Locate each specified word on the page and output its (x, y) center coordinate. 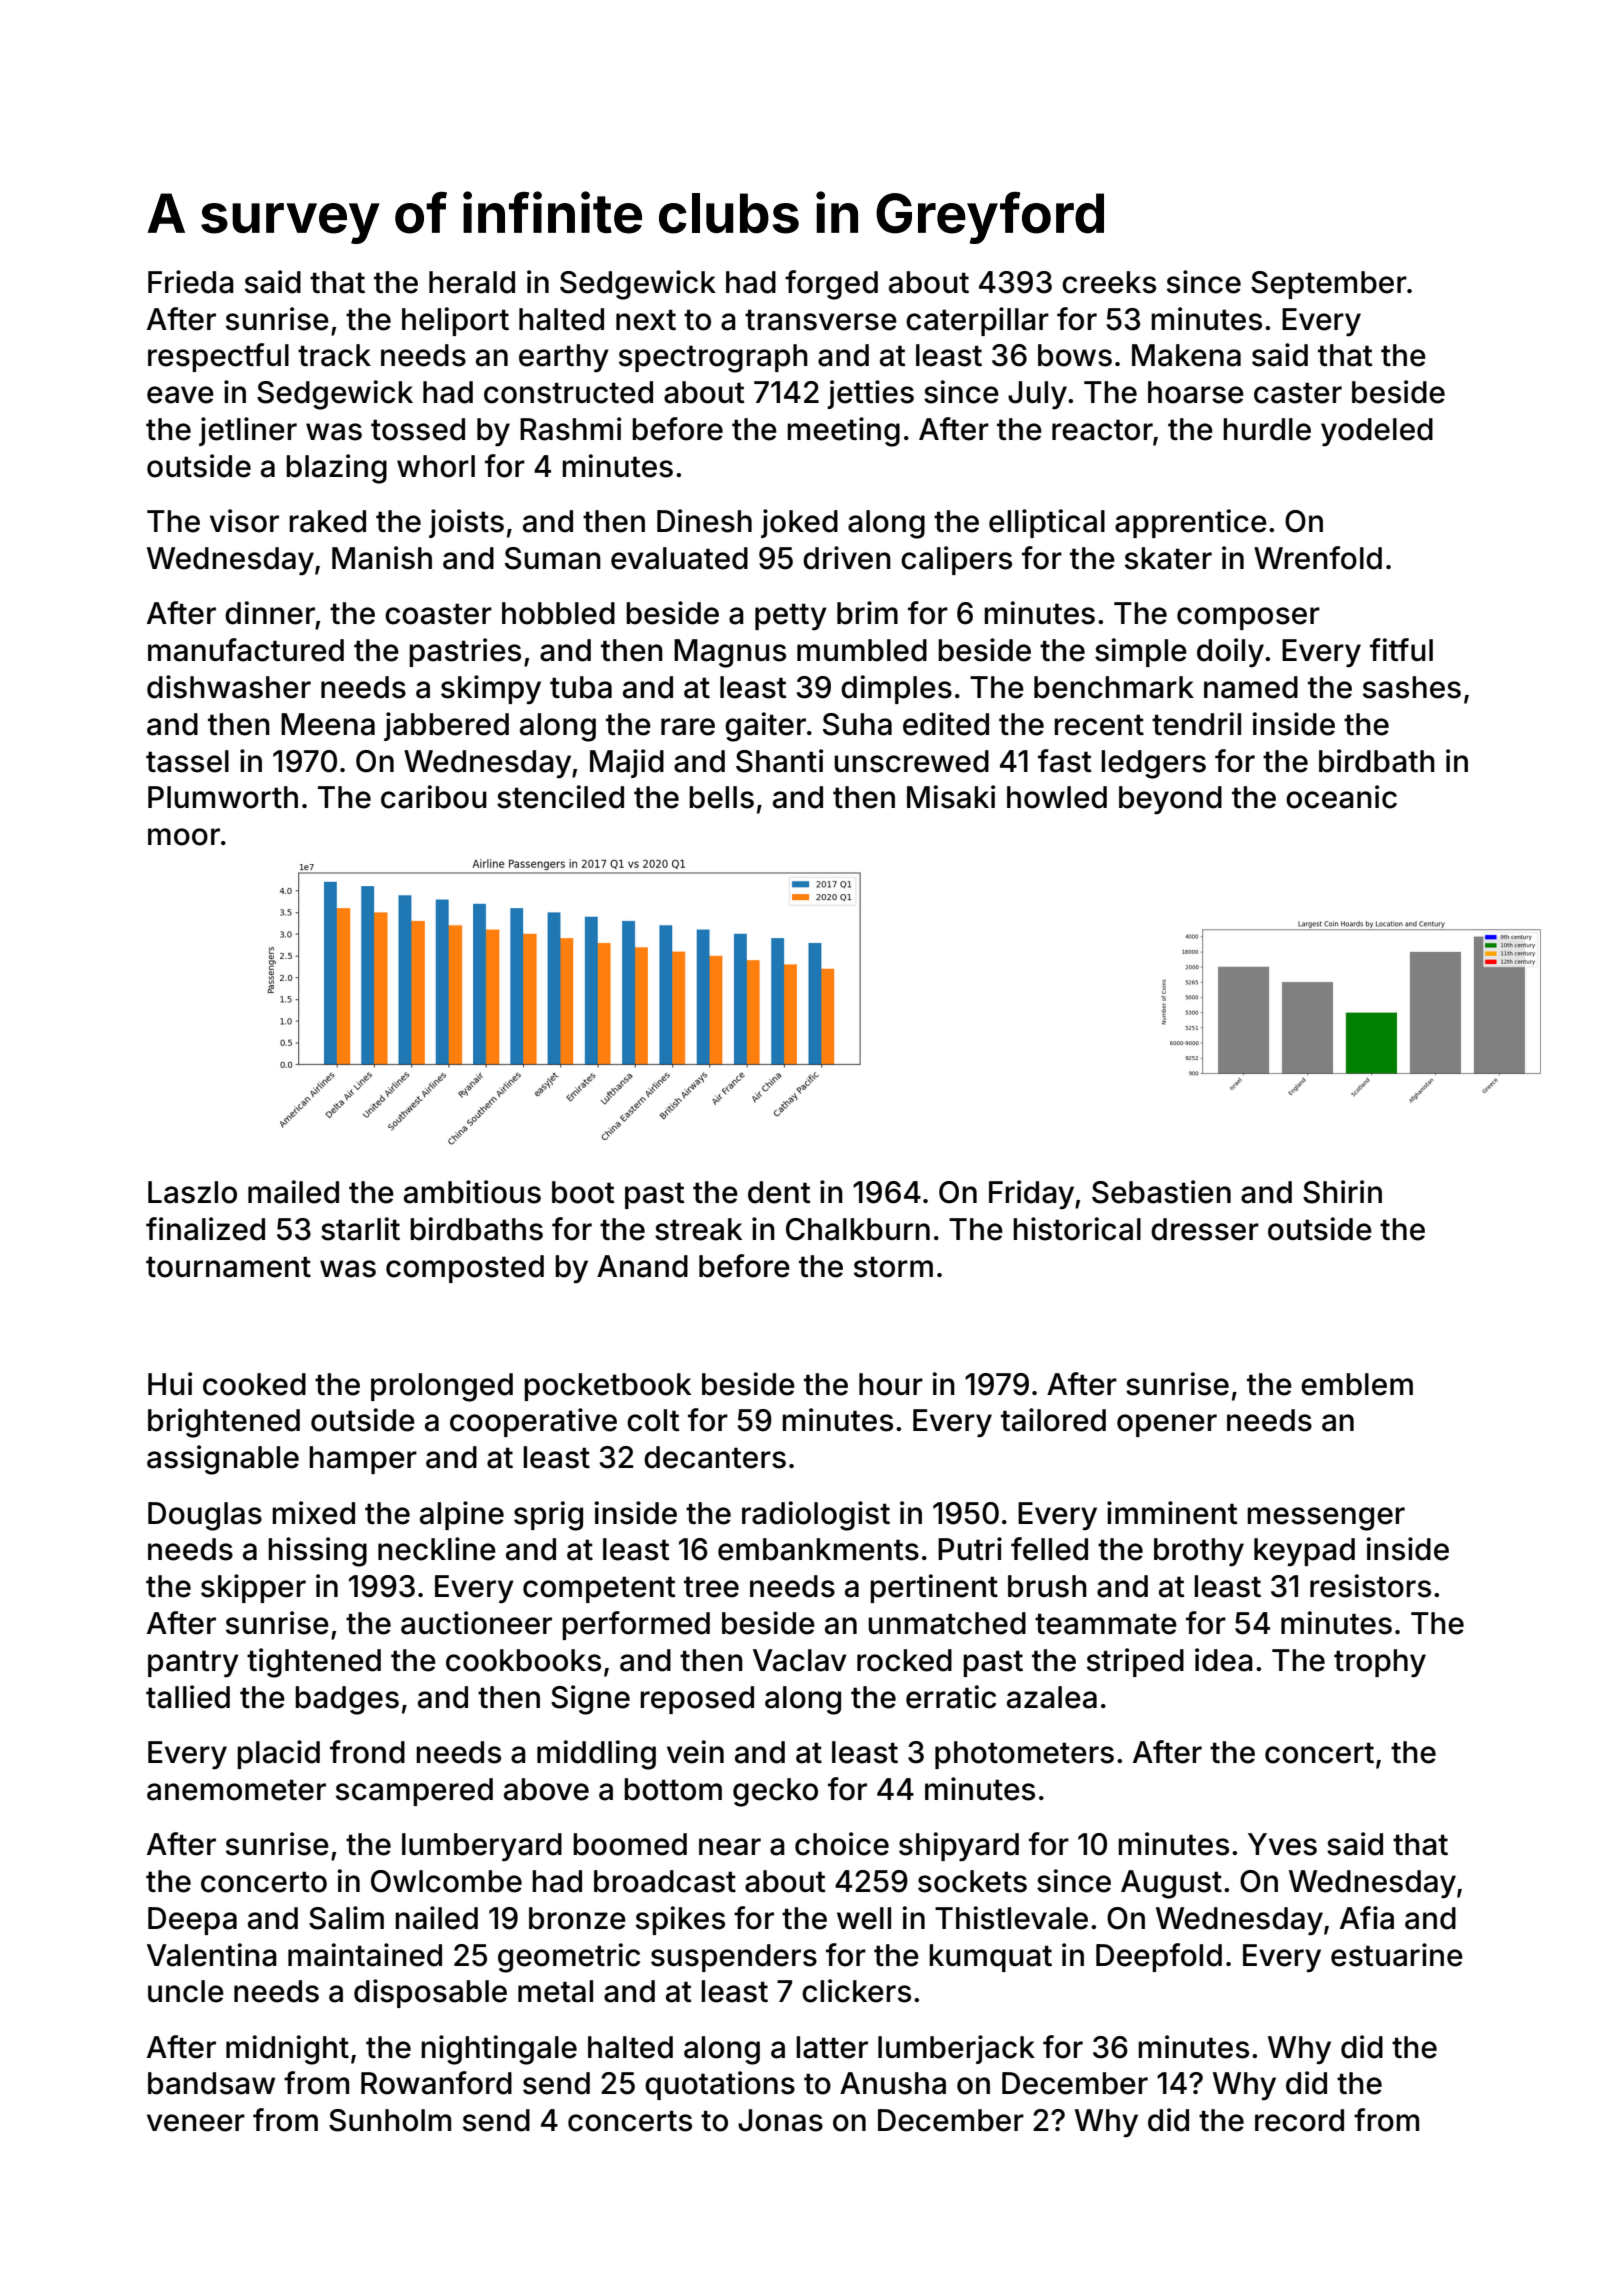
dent (779, 1192)
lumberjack (956, 2049)
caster (1298, 393)
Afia (1367, 1918)
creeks (1109, 282)
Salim (346, 1918)
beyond (1170, 800)
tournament (228, 1267)
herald (472, 282)
